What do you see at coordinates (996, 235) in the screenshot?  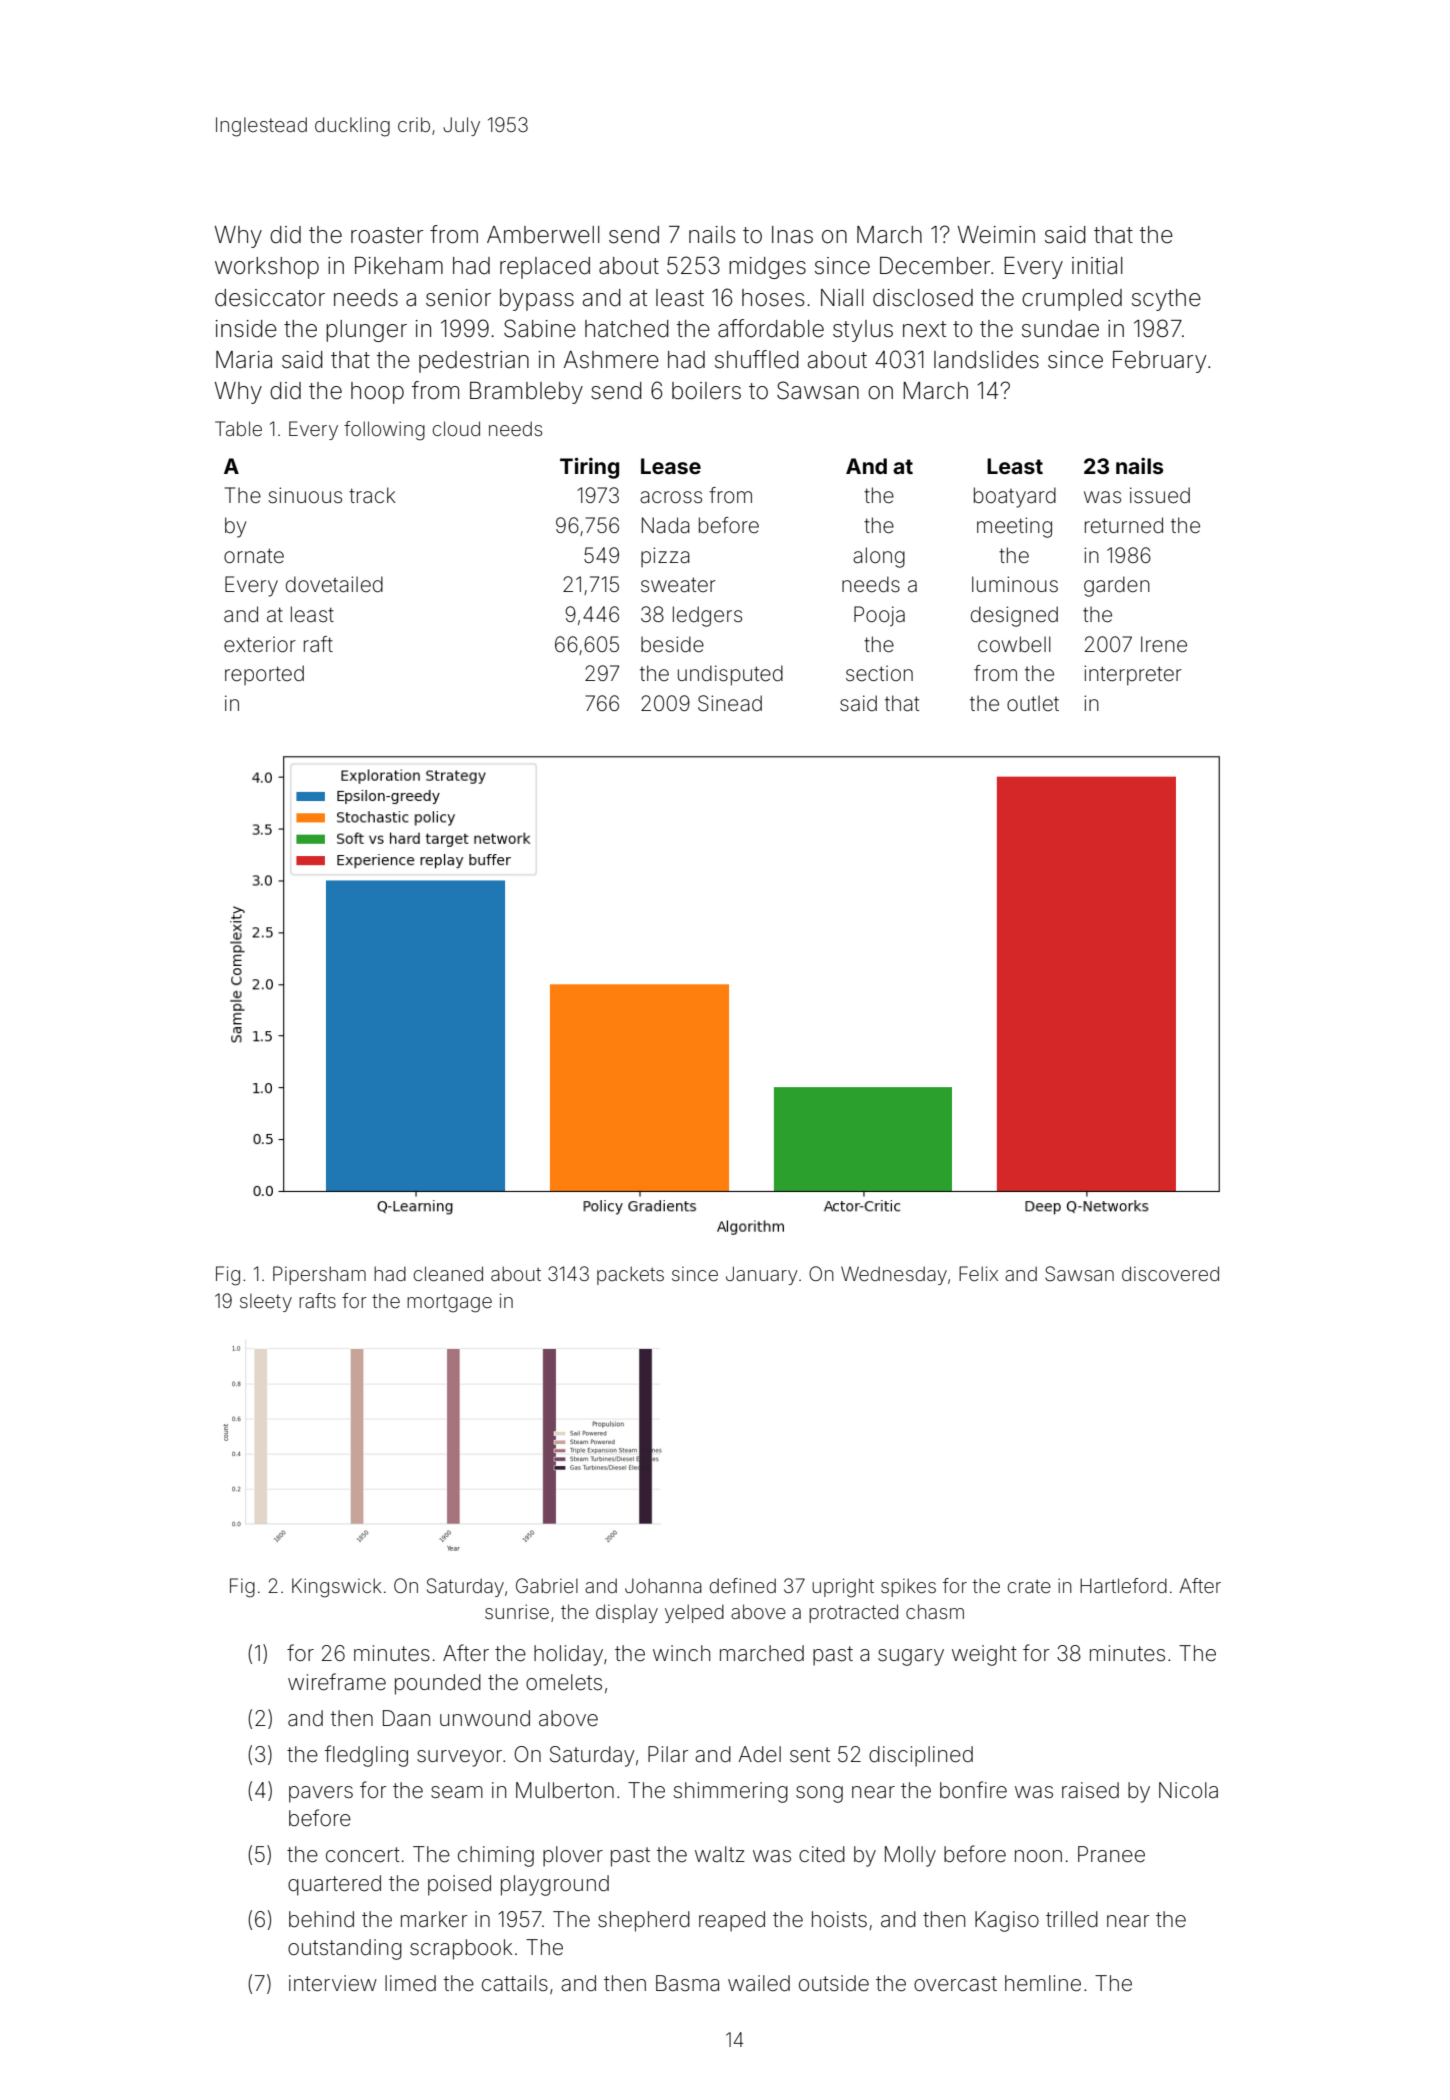 I see `Weimin` at bounding box center [996, 235].
